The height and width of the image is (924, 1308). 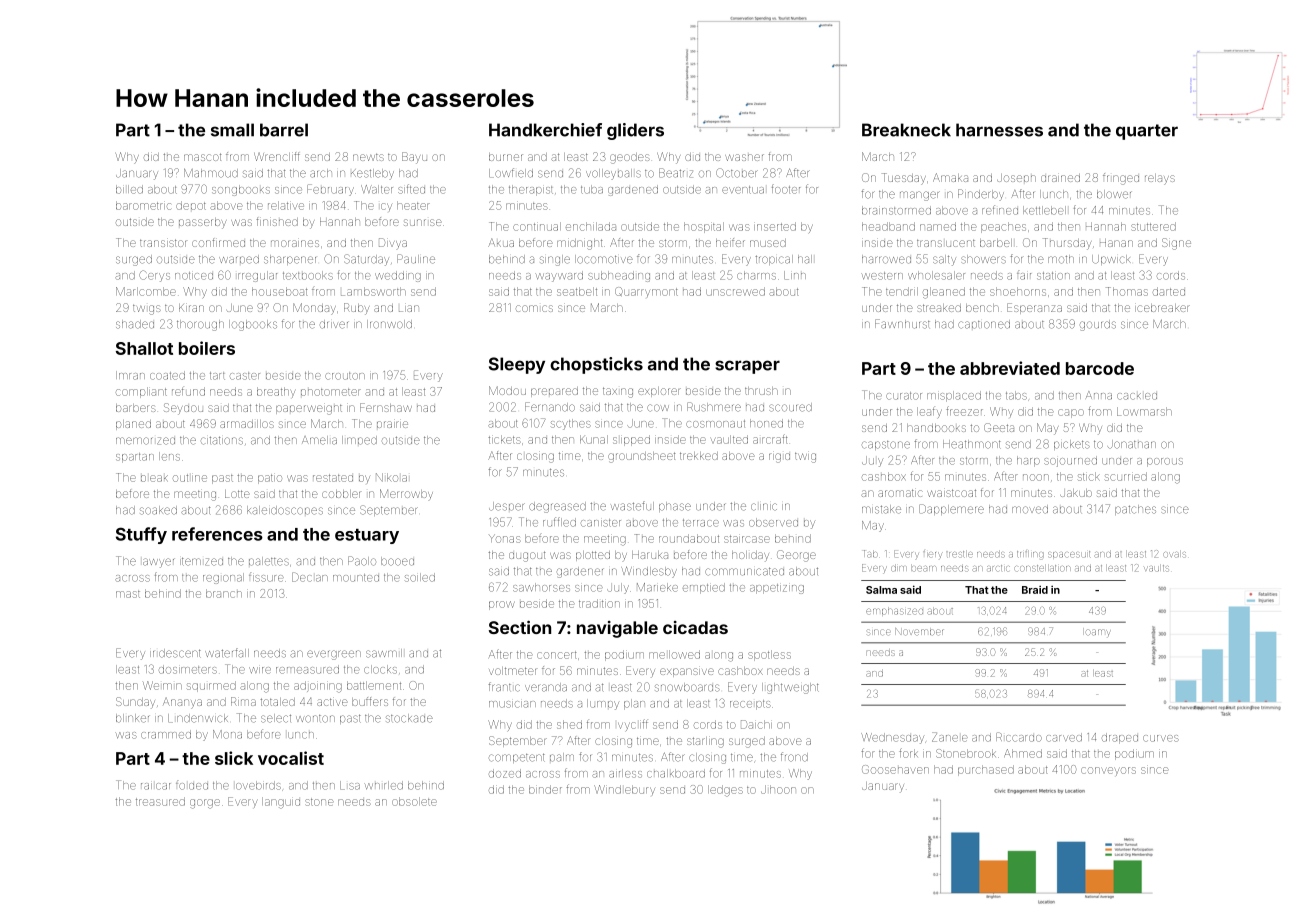 What do you see at coordinates (414, 801) in the image?
I see `obsolete` at bounding box center [414, 801].
